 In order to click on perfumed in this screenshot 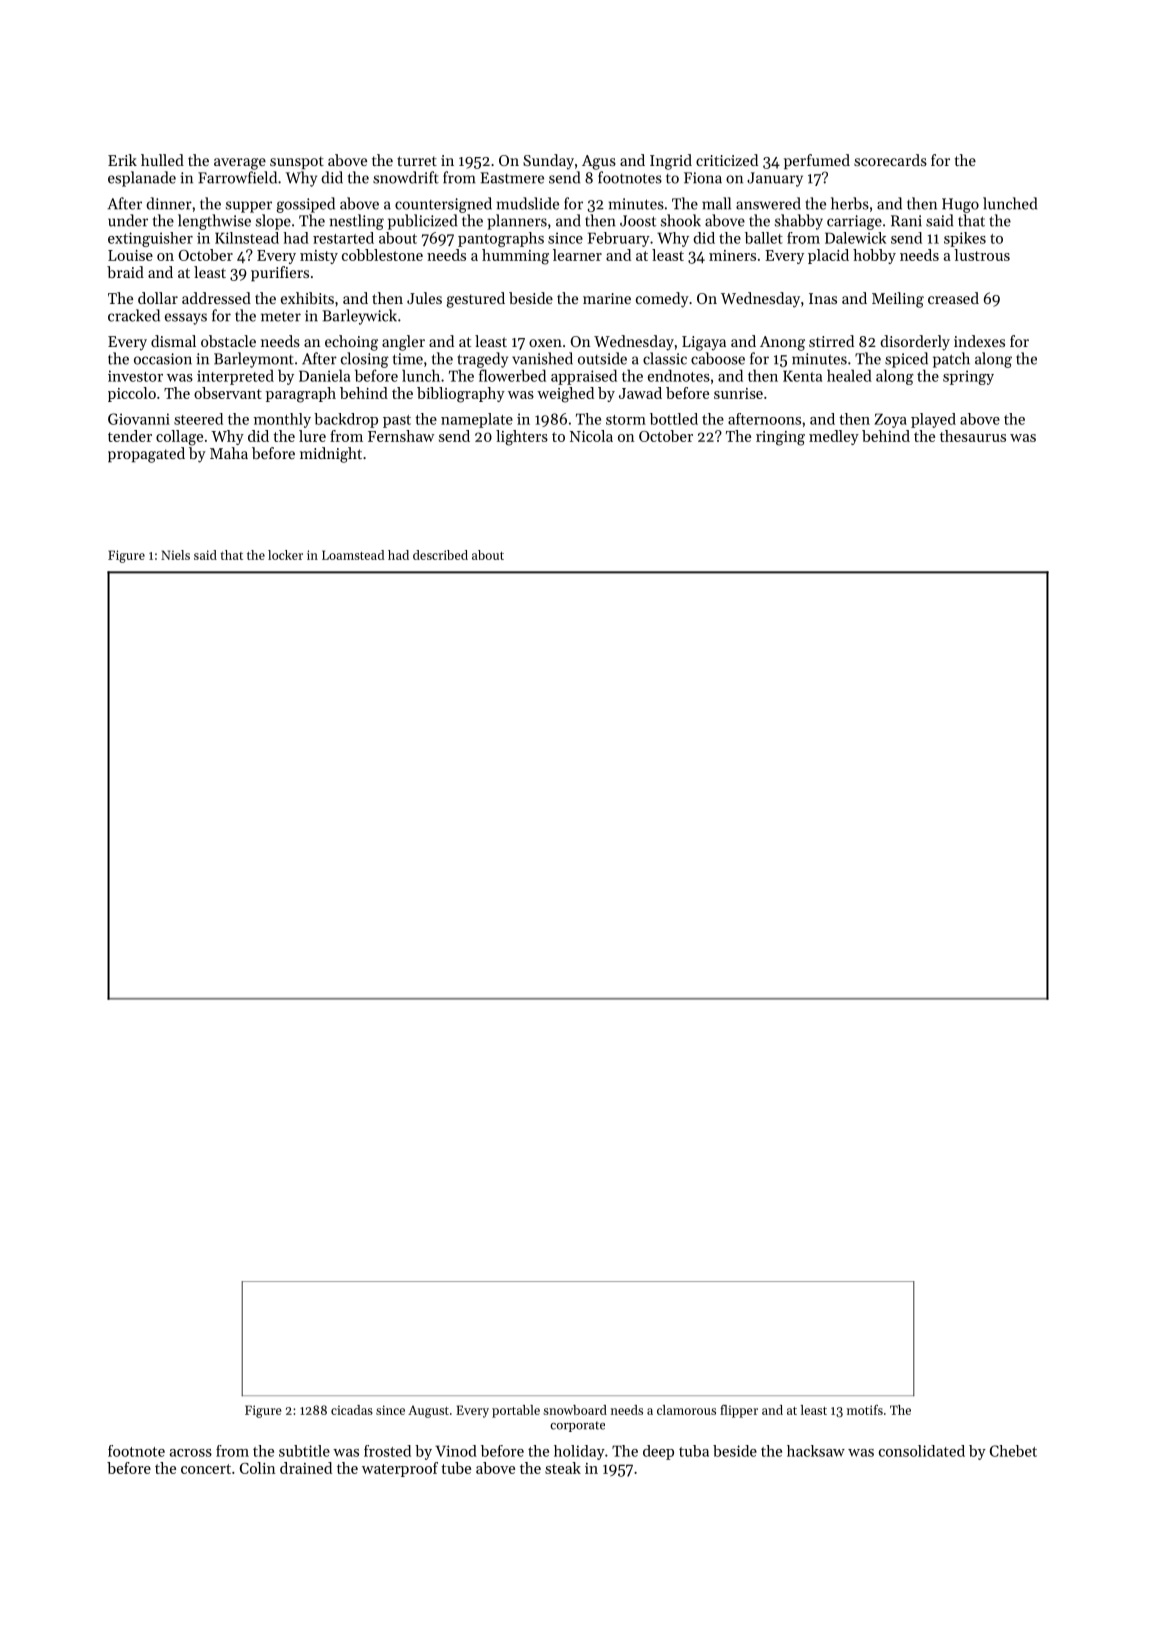, I will do `click(817, 161)`.
